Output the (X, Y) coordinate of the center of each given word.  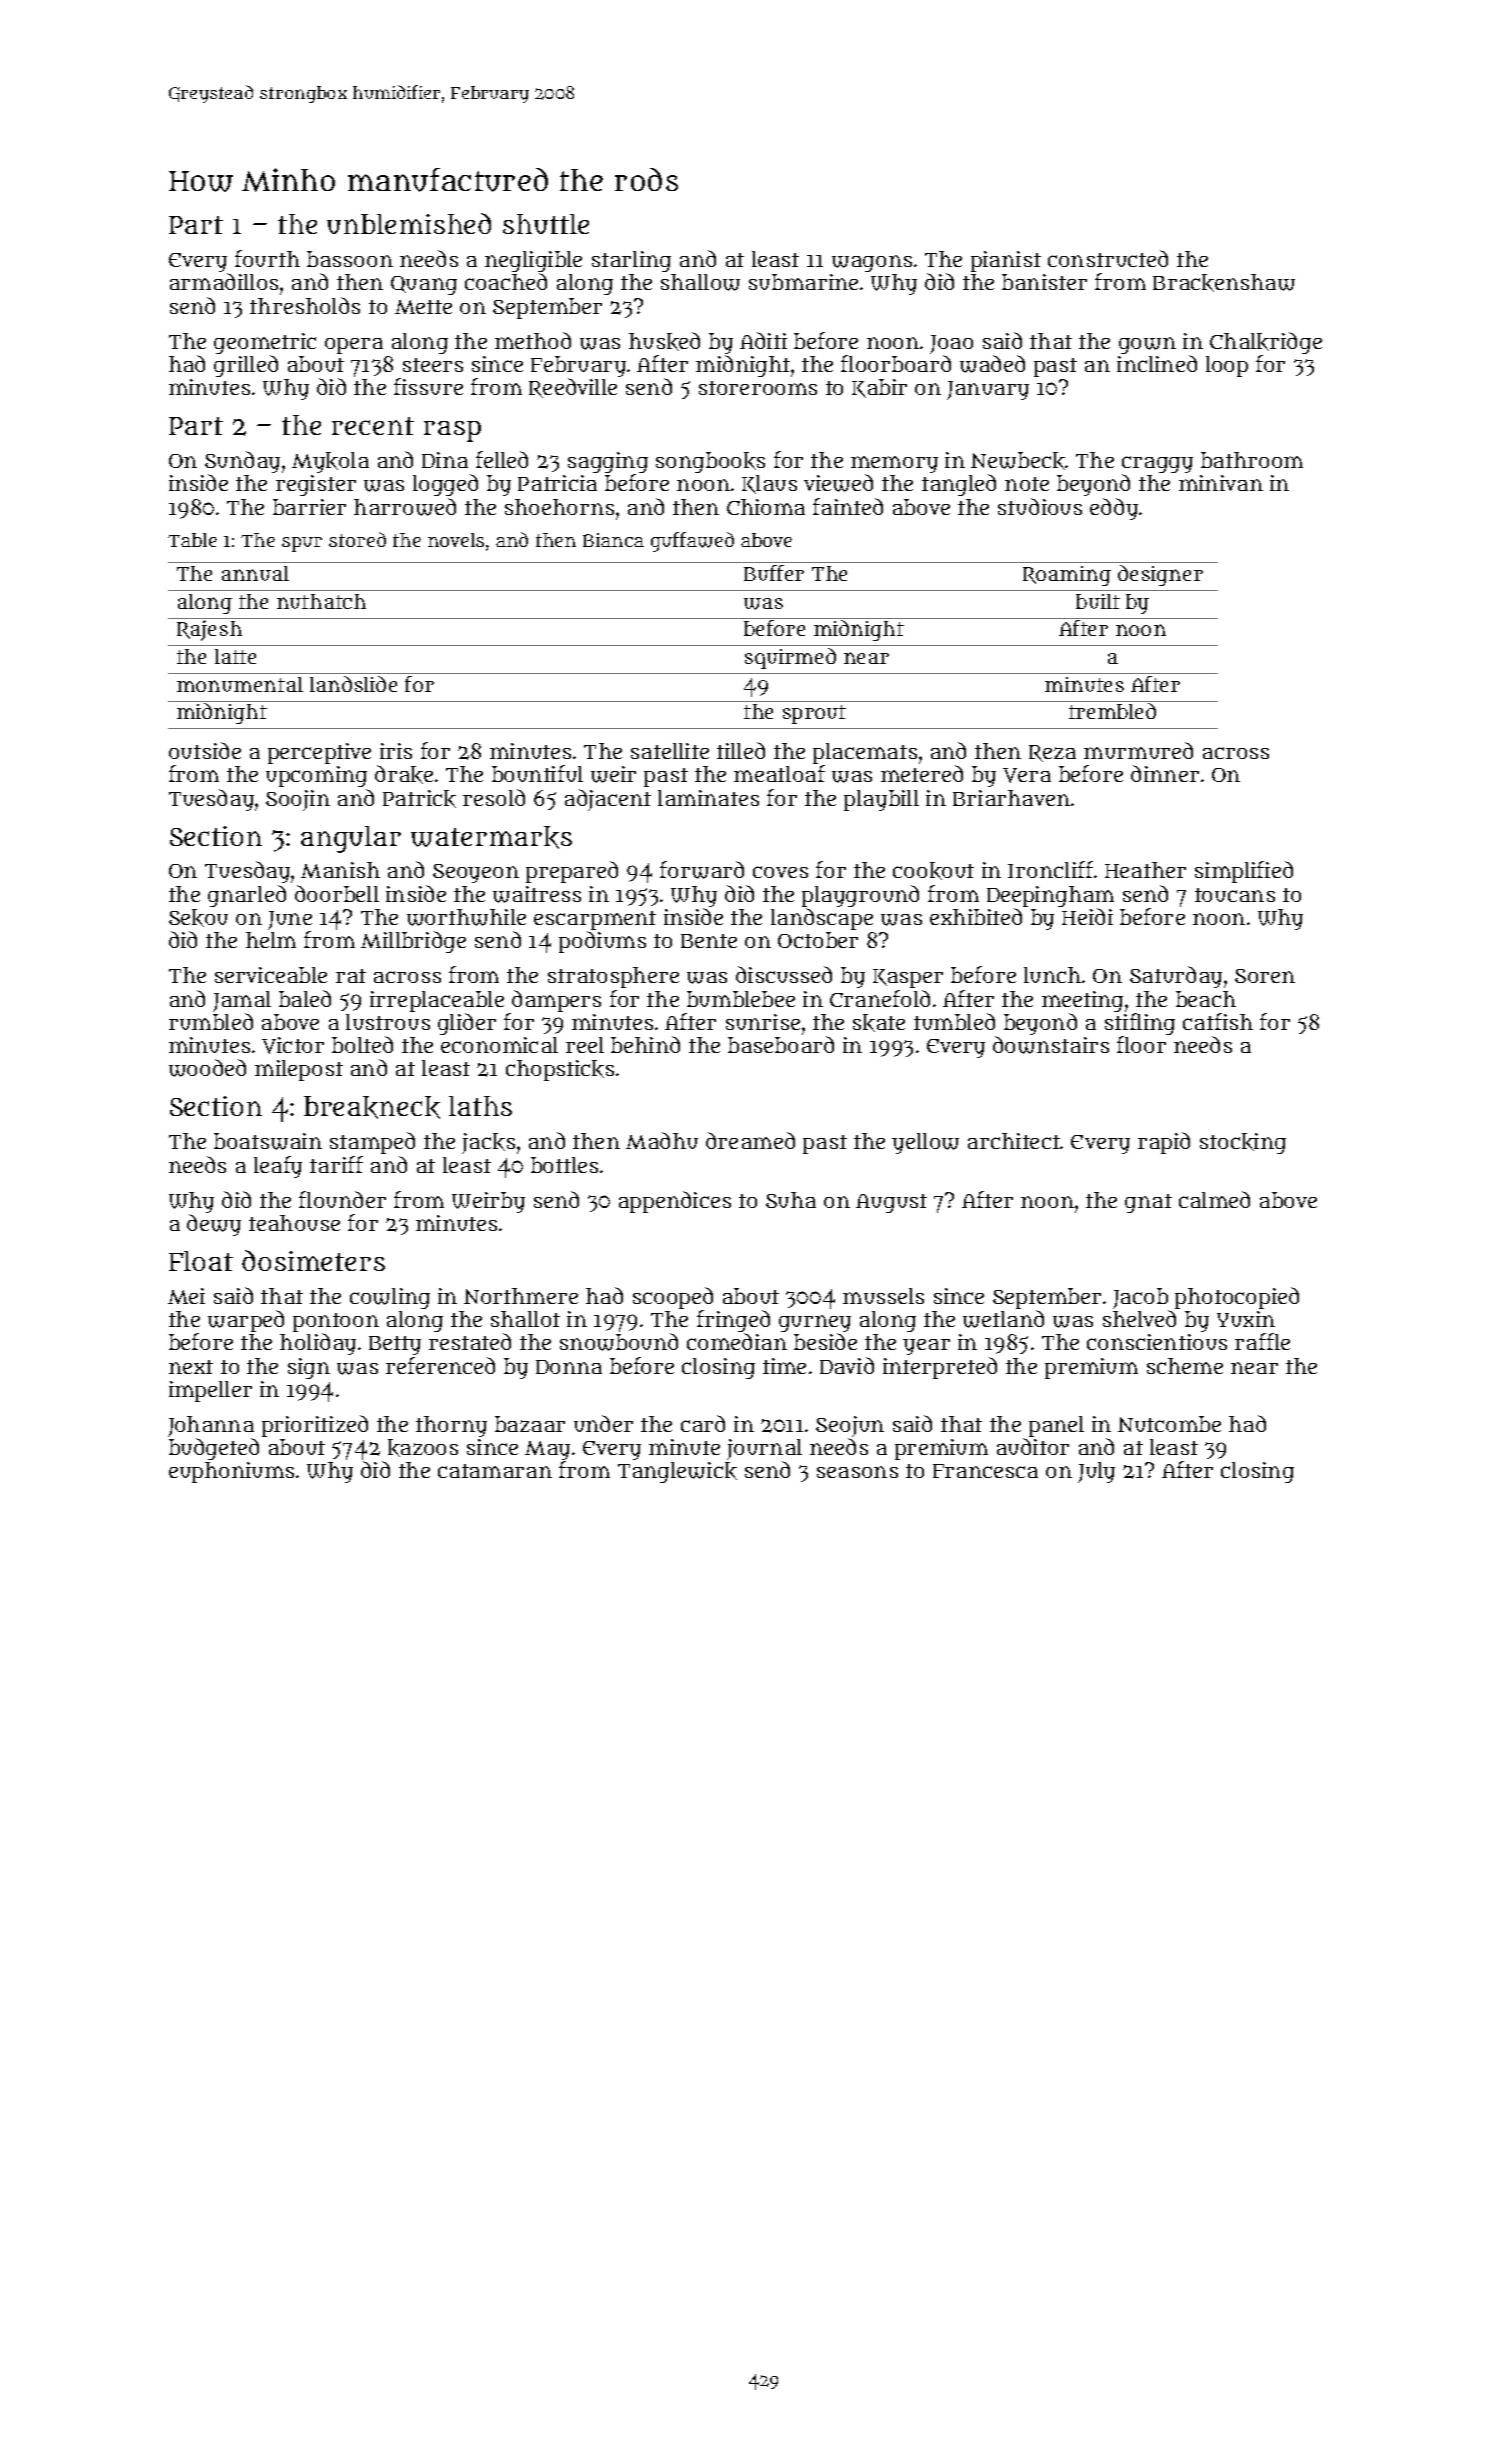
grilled (246, 366)
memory (894, 465)
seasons (857, 1472)
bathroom (1252, 460)
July (1096, 1472)
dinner (1165, 773)
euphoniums (231, 1472)
